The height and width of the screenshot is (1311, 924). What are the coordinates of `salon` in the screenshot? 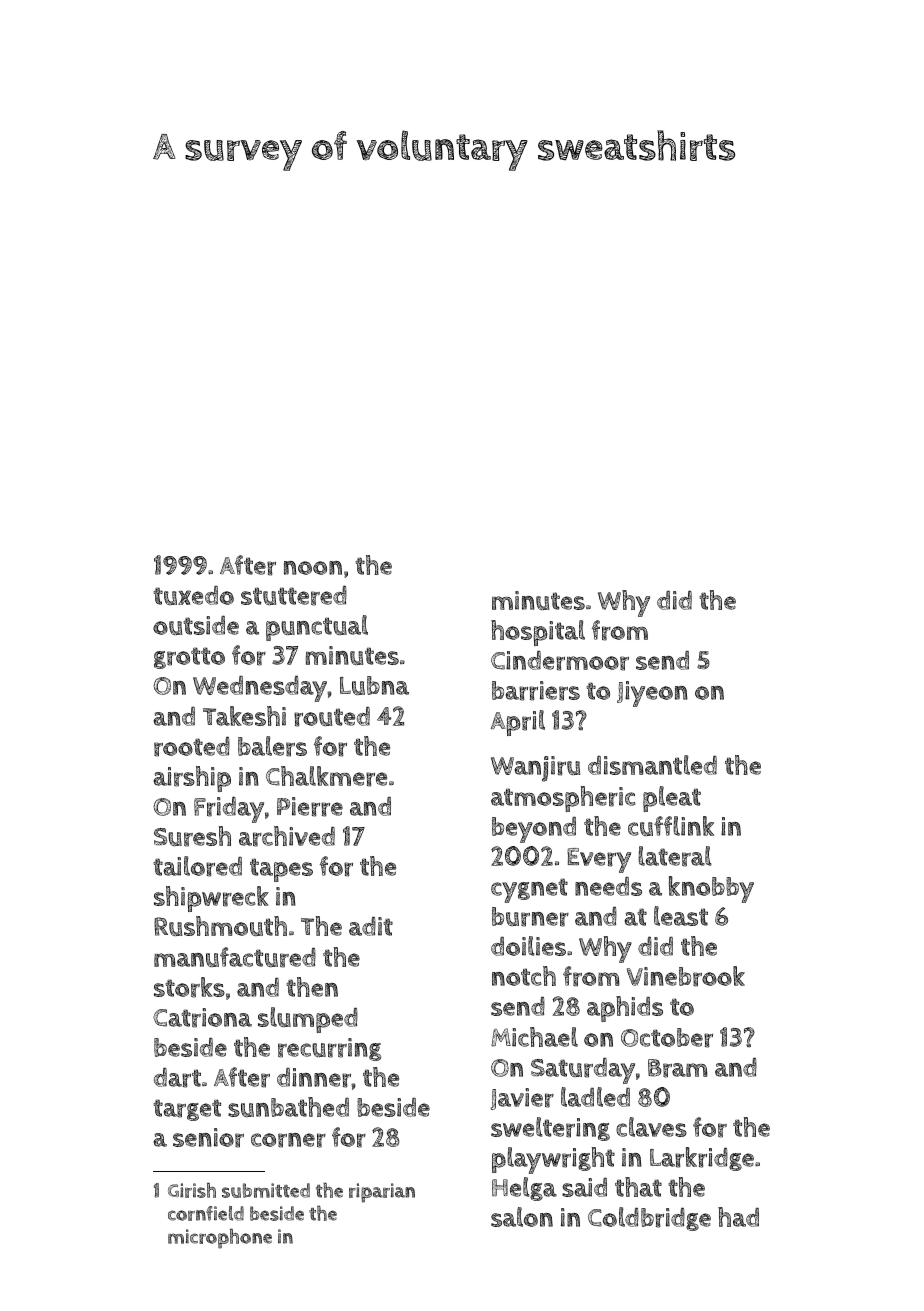 It's located at (522, 1217).
